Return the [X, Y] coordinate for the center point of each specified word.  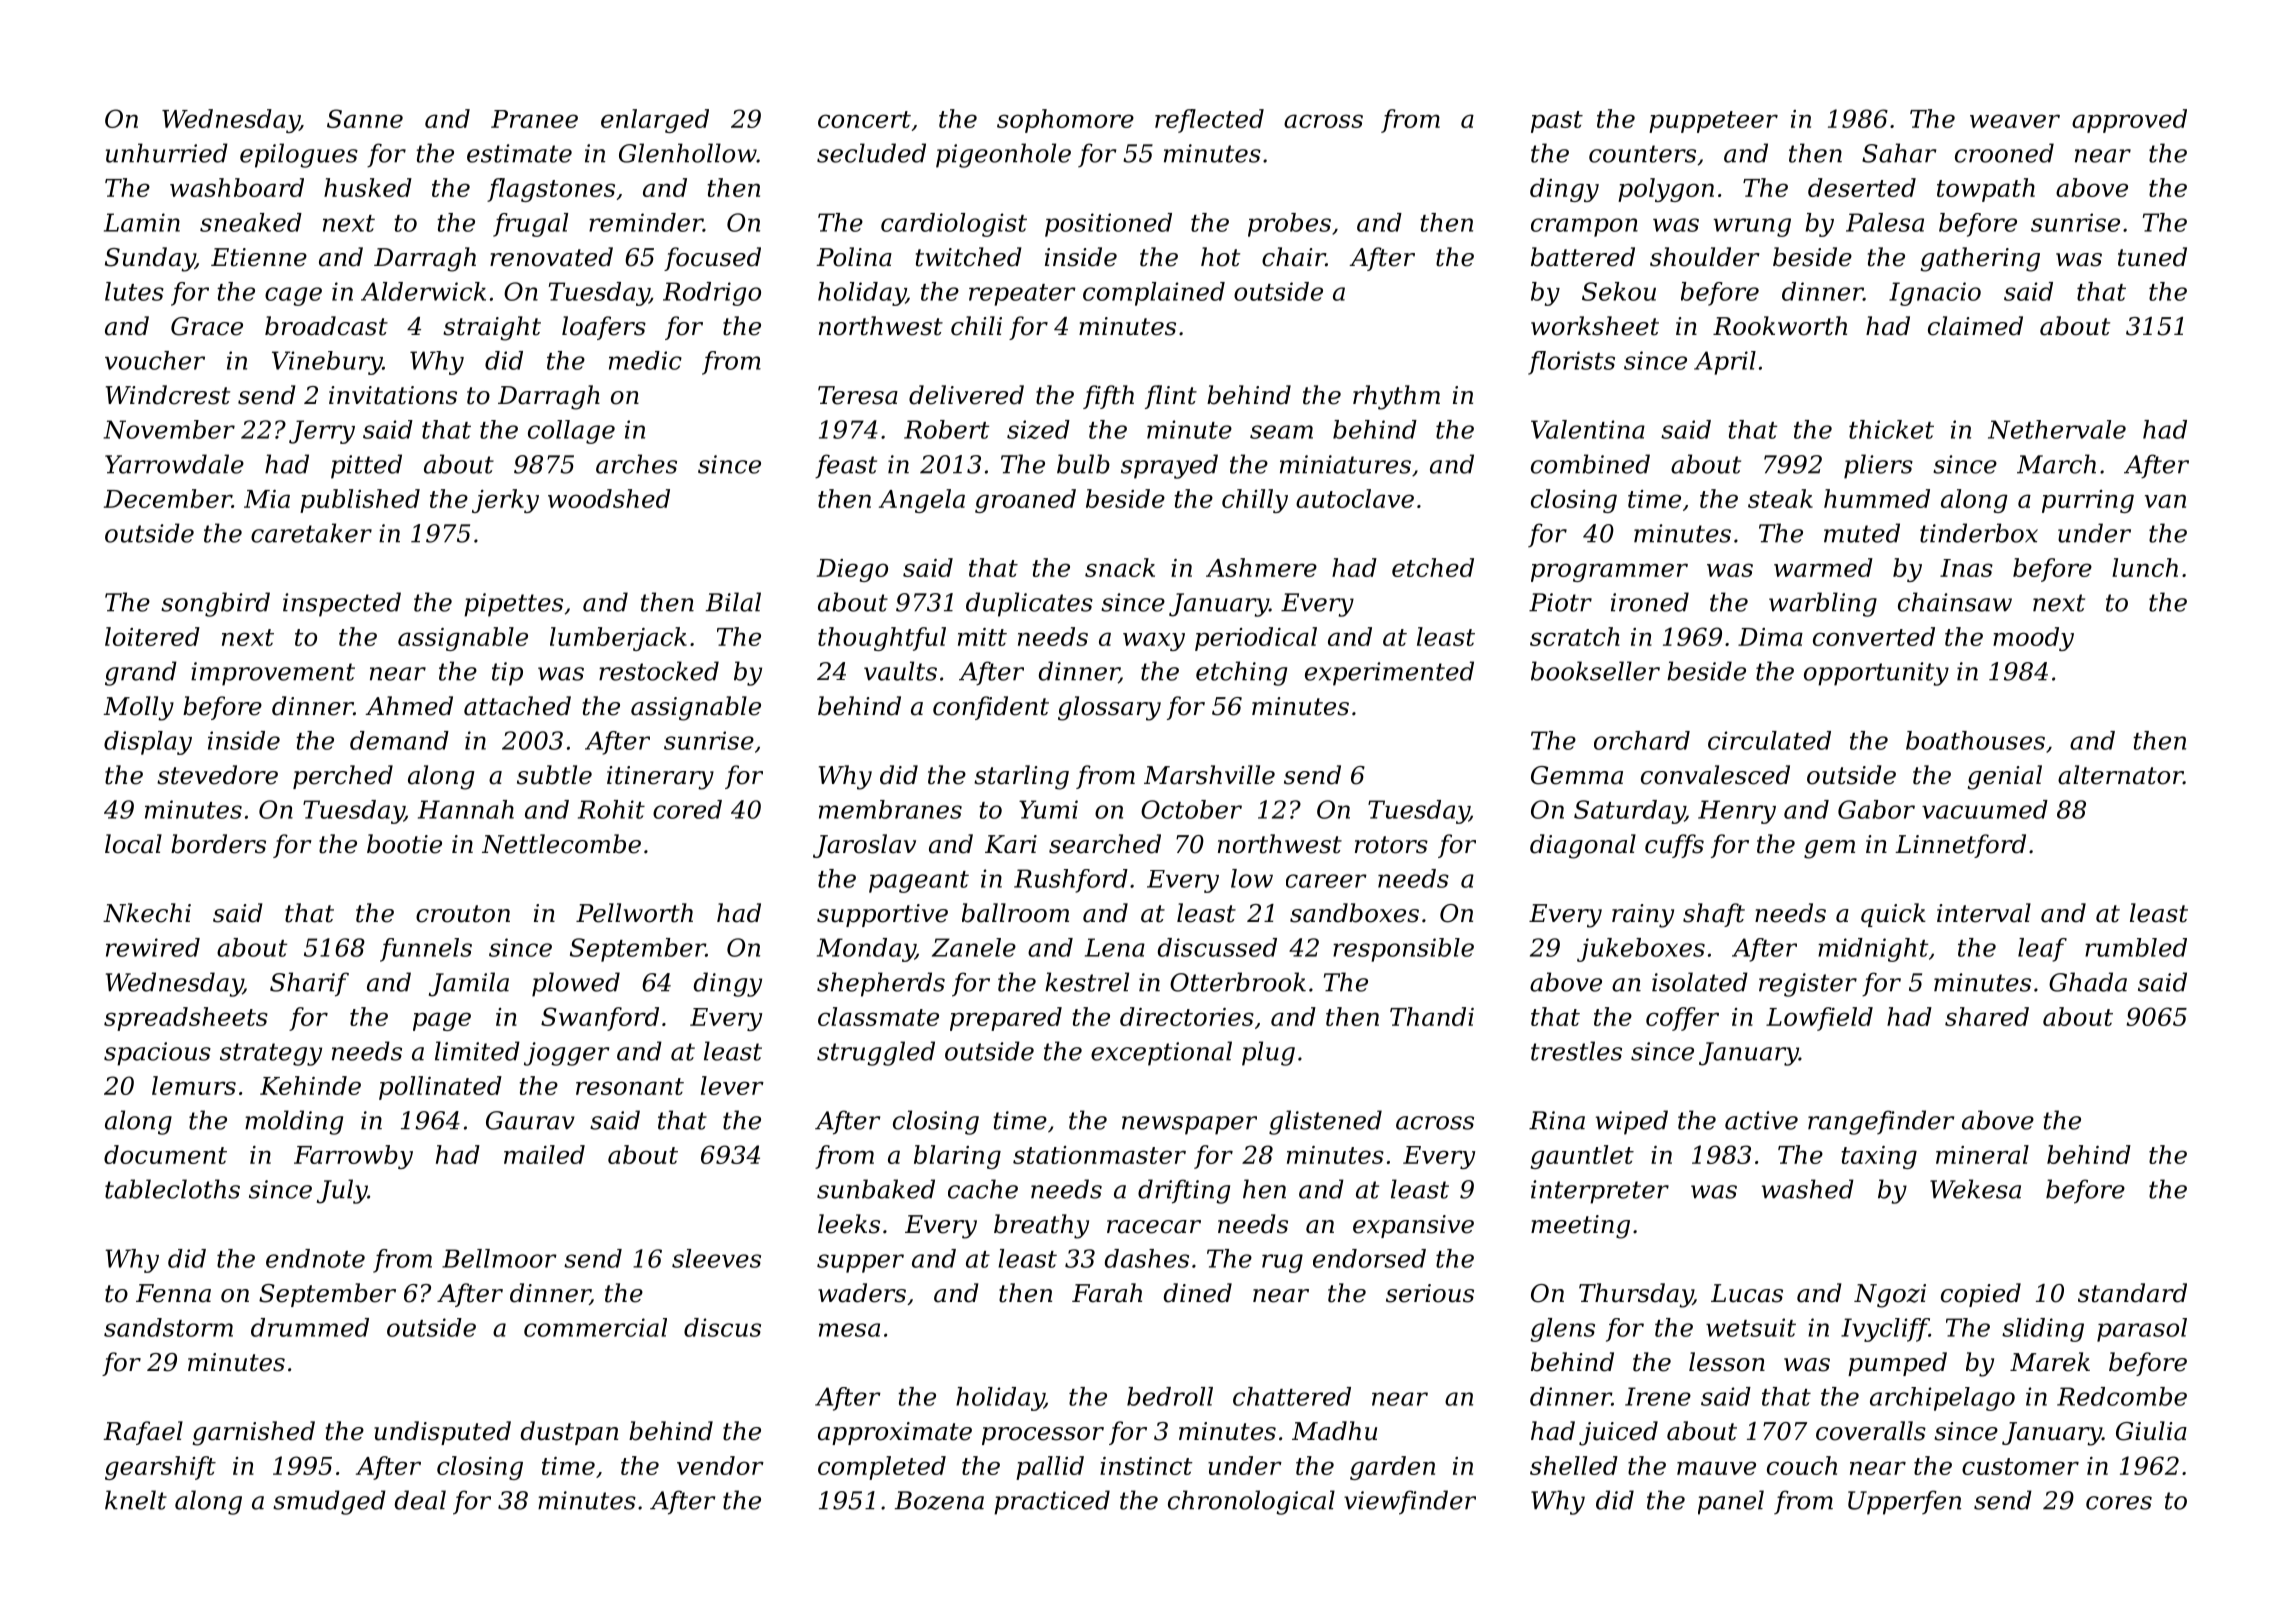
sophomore [1065, 121]
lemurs [194, 1085]
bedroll [1170, 1396]
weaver [2015, 121]
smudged [329, 1502]
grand [141, 673]
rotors [1391, 845]
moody [2033, 639]
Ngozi [1890, 1296]
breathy [1041, 1226]
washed [1808, 1189]
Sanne [365, 118]
